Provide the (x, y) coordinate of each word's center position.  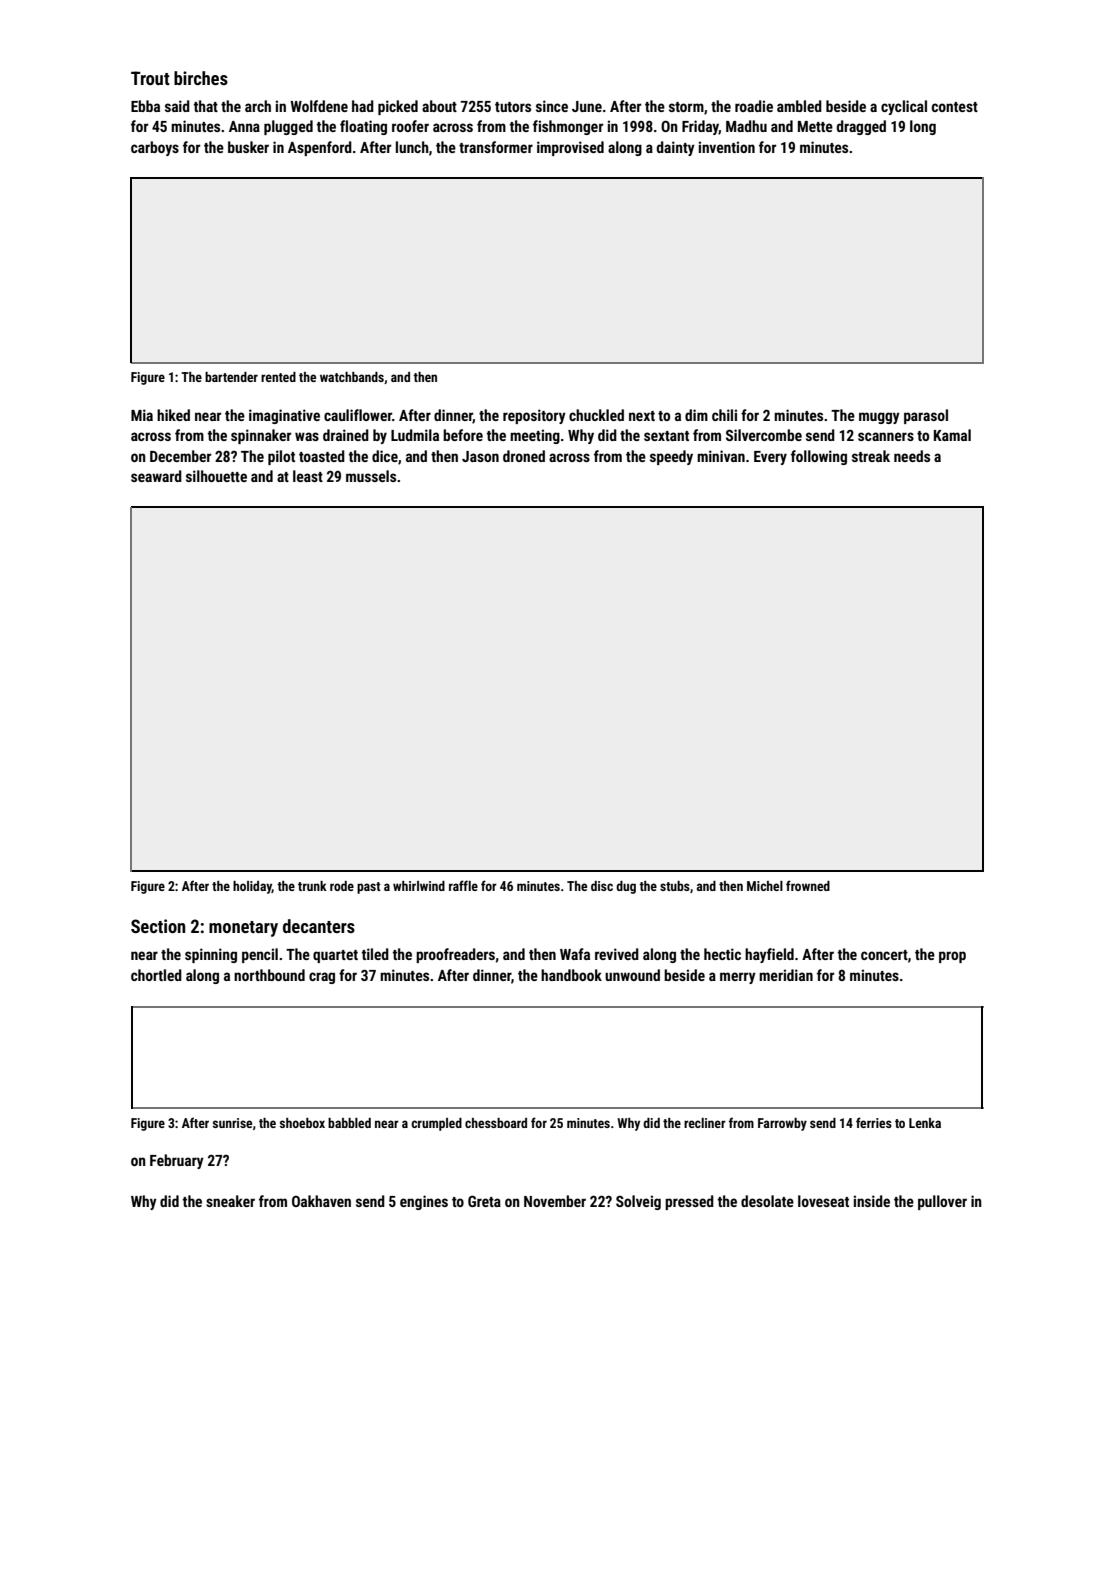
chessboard (496, 1123)
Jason (480, 456)
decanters (319, 926)
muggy (879, 418)
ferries (874, 1122)
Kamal (952, 435)
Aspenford (320, 148)
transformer (496, 147)
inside (872, 1201)
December (180, 456)
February (177, 1161)
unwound (632, 975)
